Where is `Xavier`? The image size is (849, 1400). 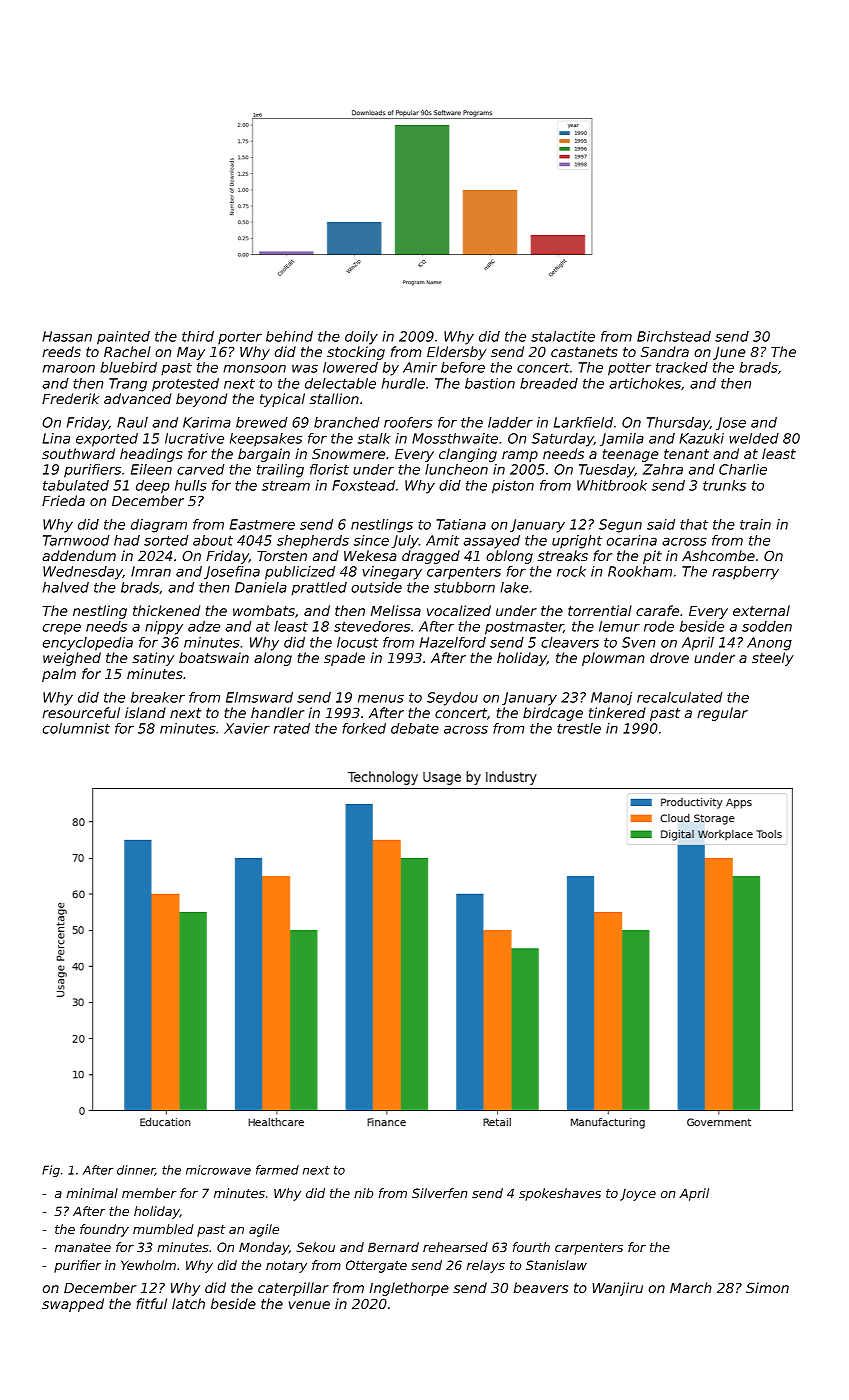 Xavier is located at coordinates (247, 728).
